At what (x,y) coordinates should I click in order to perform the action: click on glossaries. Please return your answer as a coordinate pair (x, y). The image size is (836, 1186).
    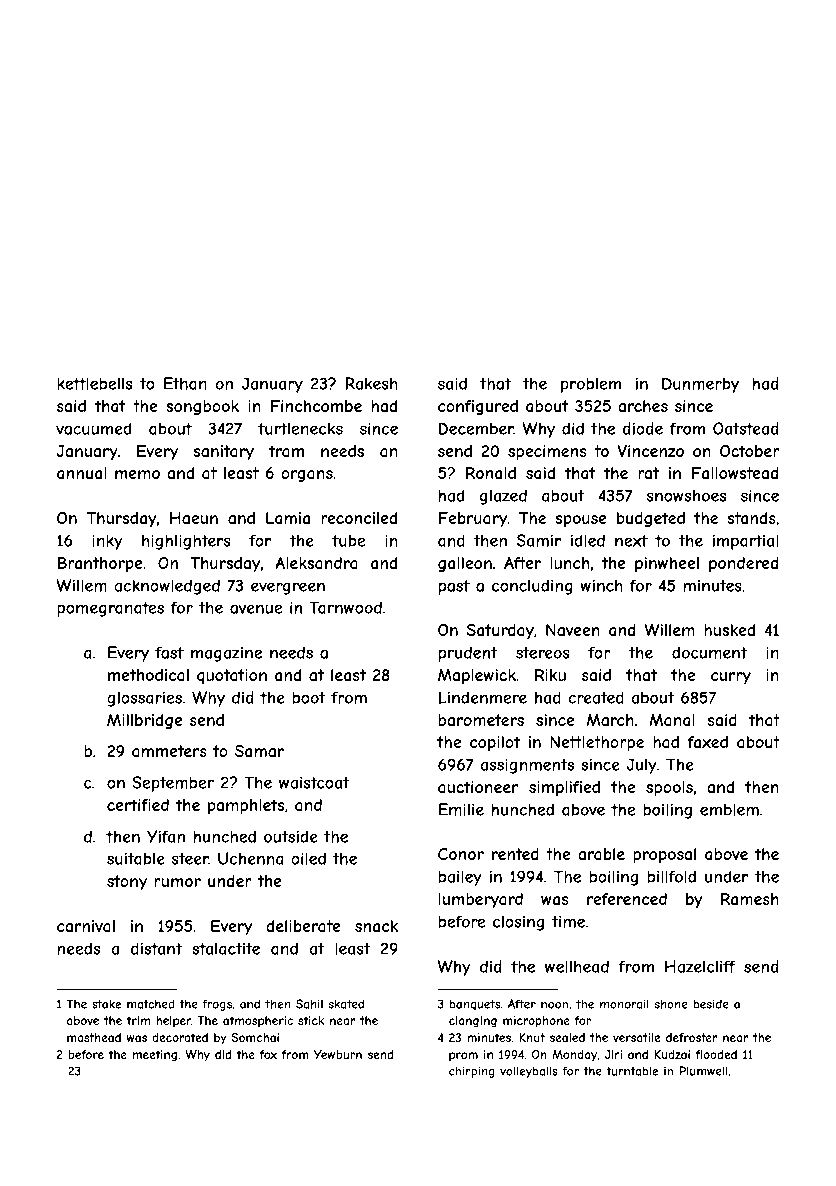
    Looking at the image, I should click on (144, 699).
